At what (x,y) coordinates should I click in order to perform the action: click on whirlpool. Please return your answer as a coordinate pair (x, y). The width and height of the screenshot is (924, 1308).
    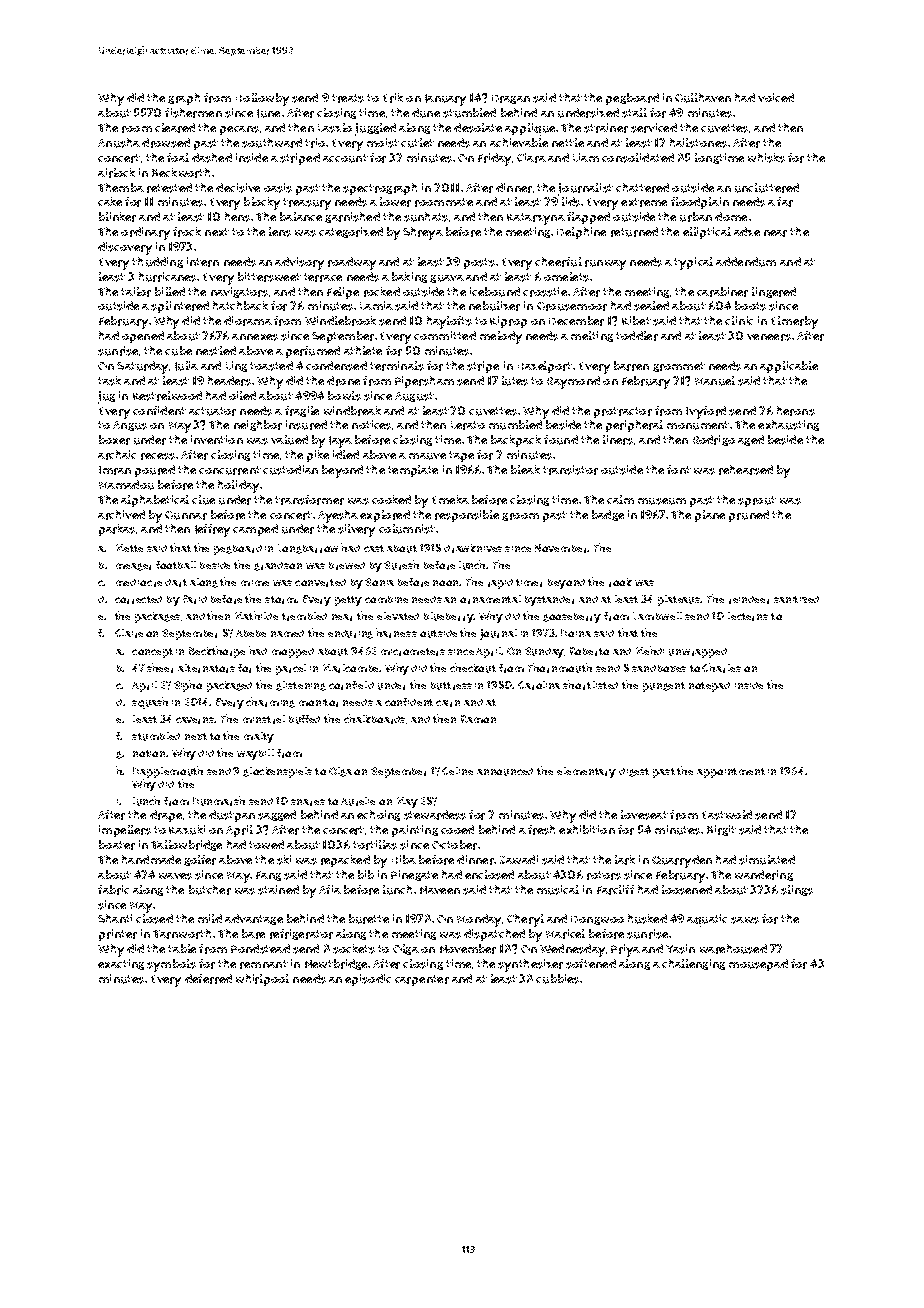
    Looking at the image, I should click on (262, 980).
